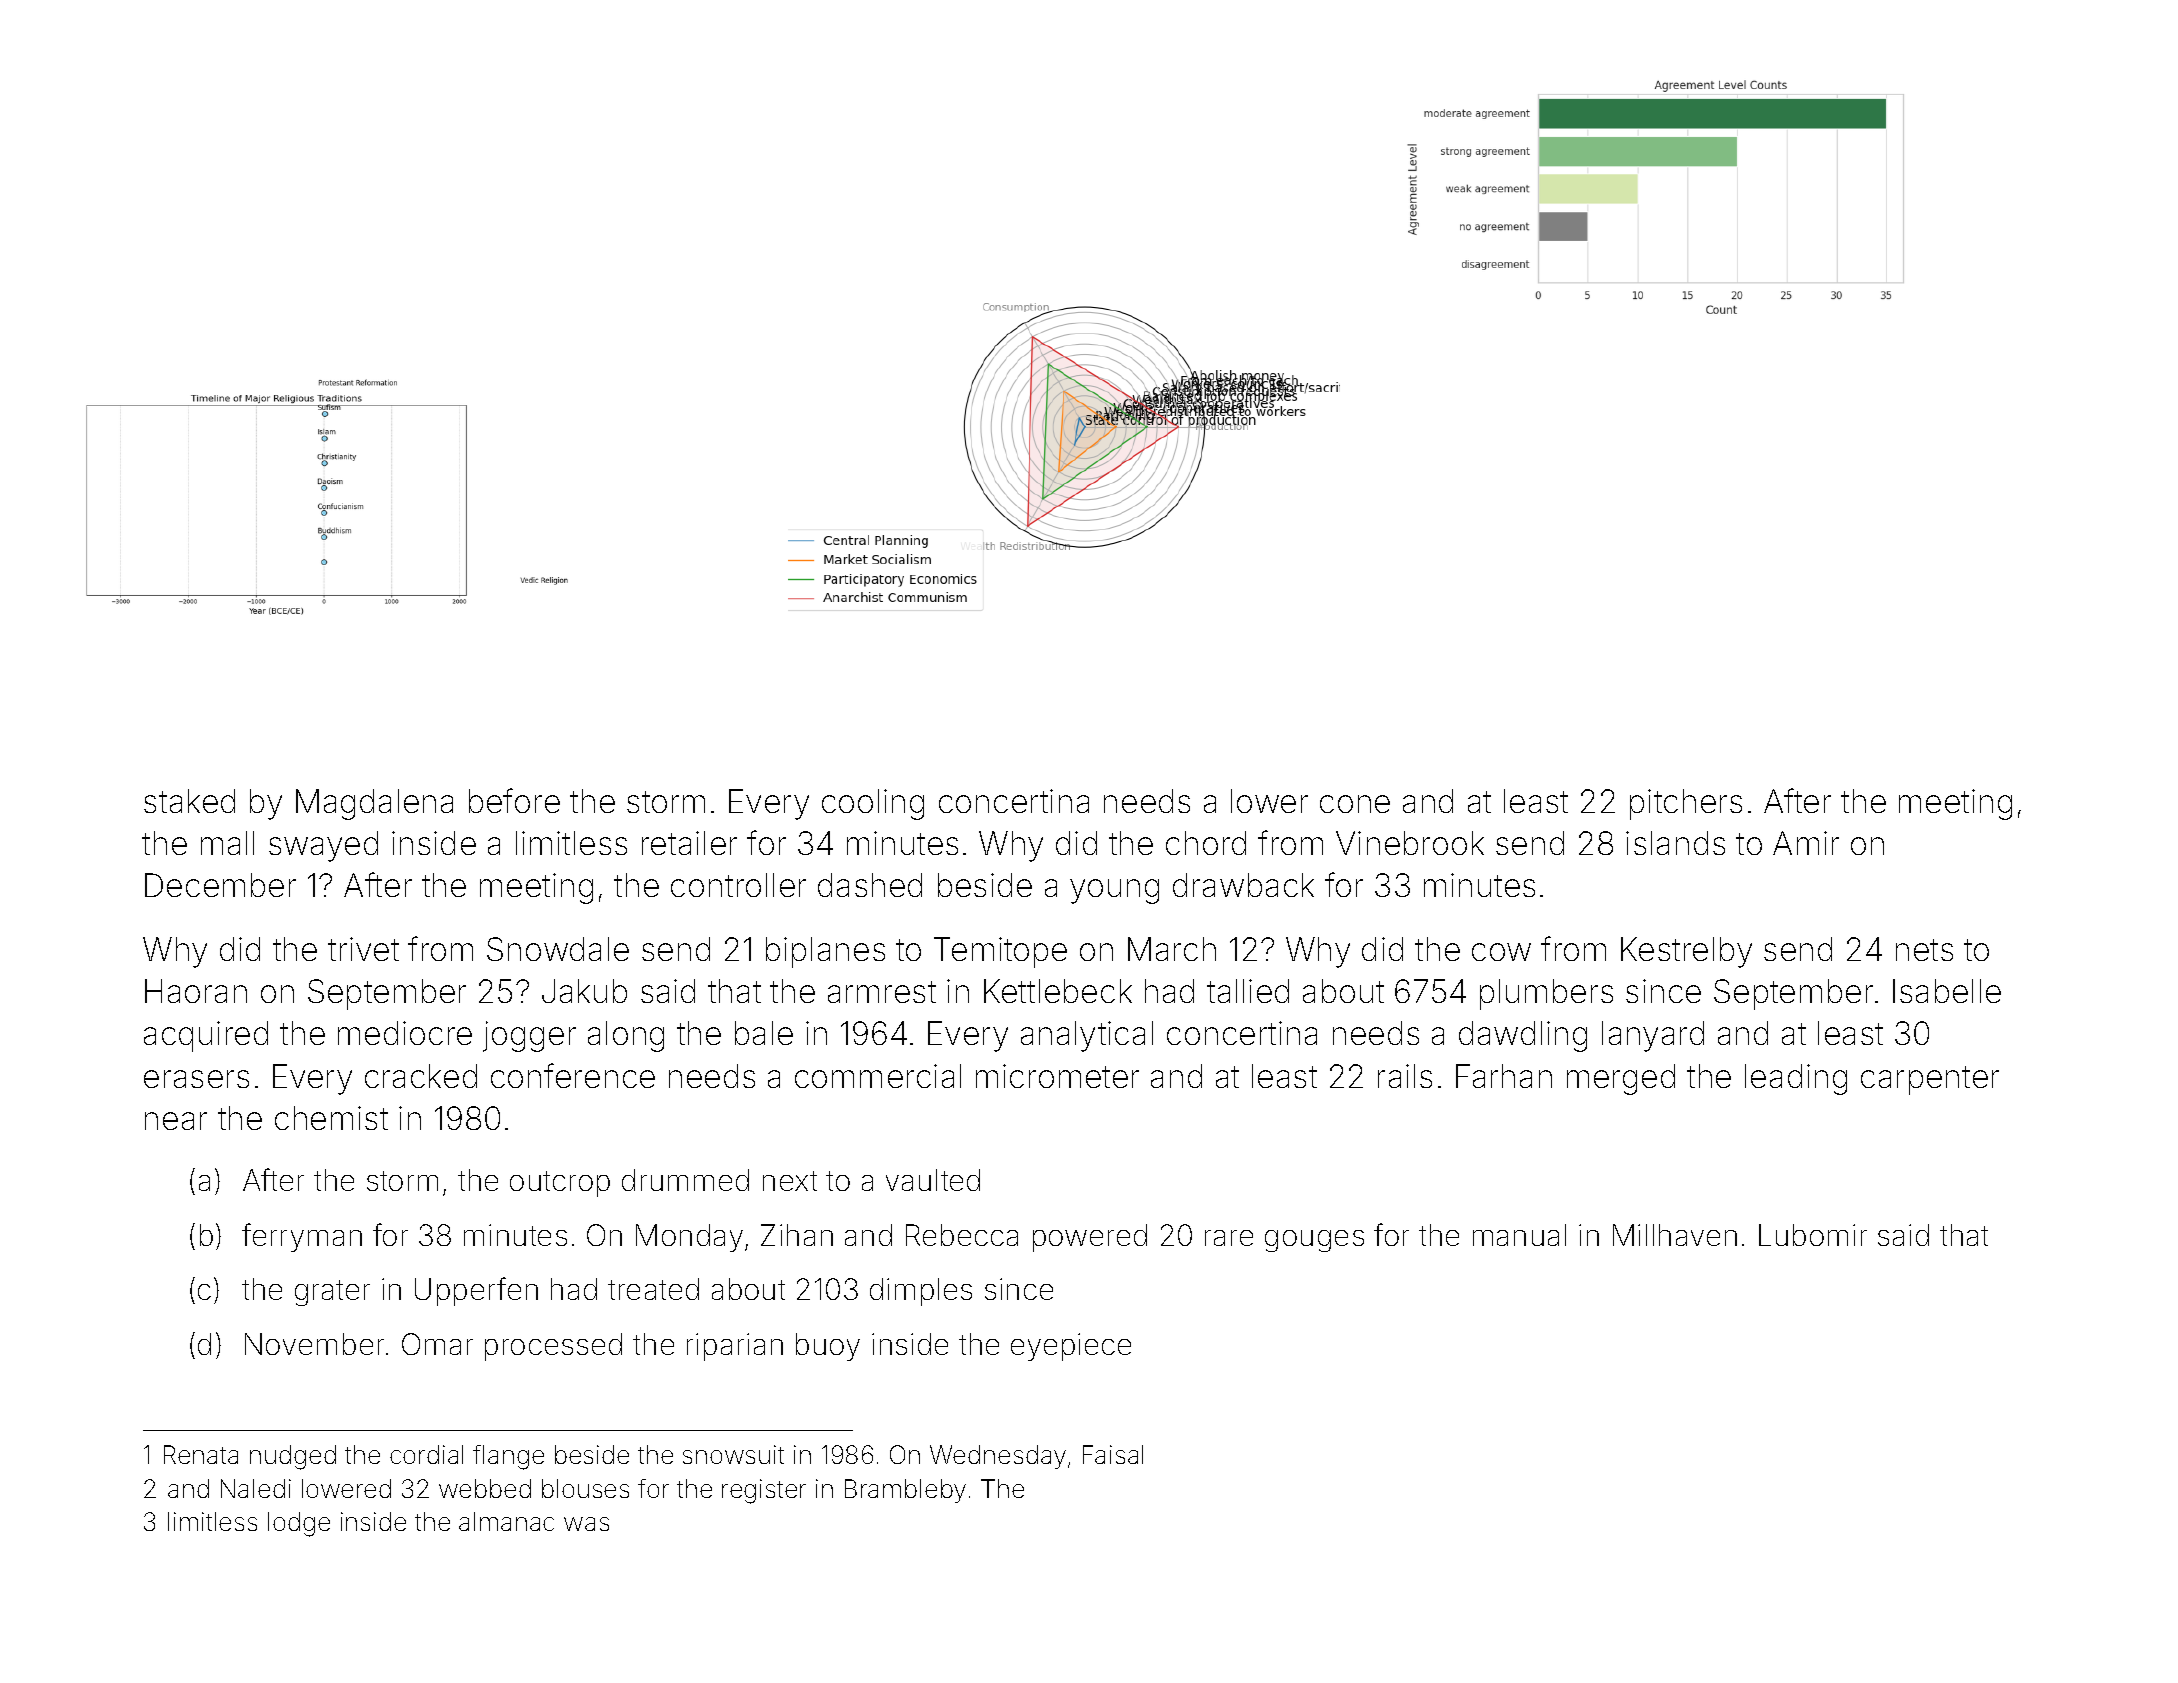  I want to click on lodge, so click(299, 1524).
